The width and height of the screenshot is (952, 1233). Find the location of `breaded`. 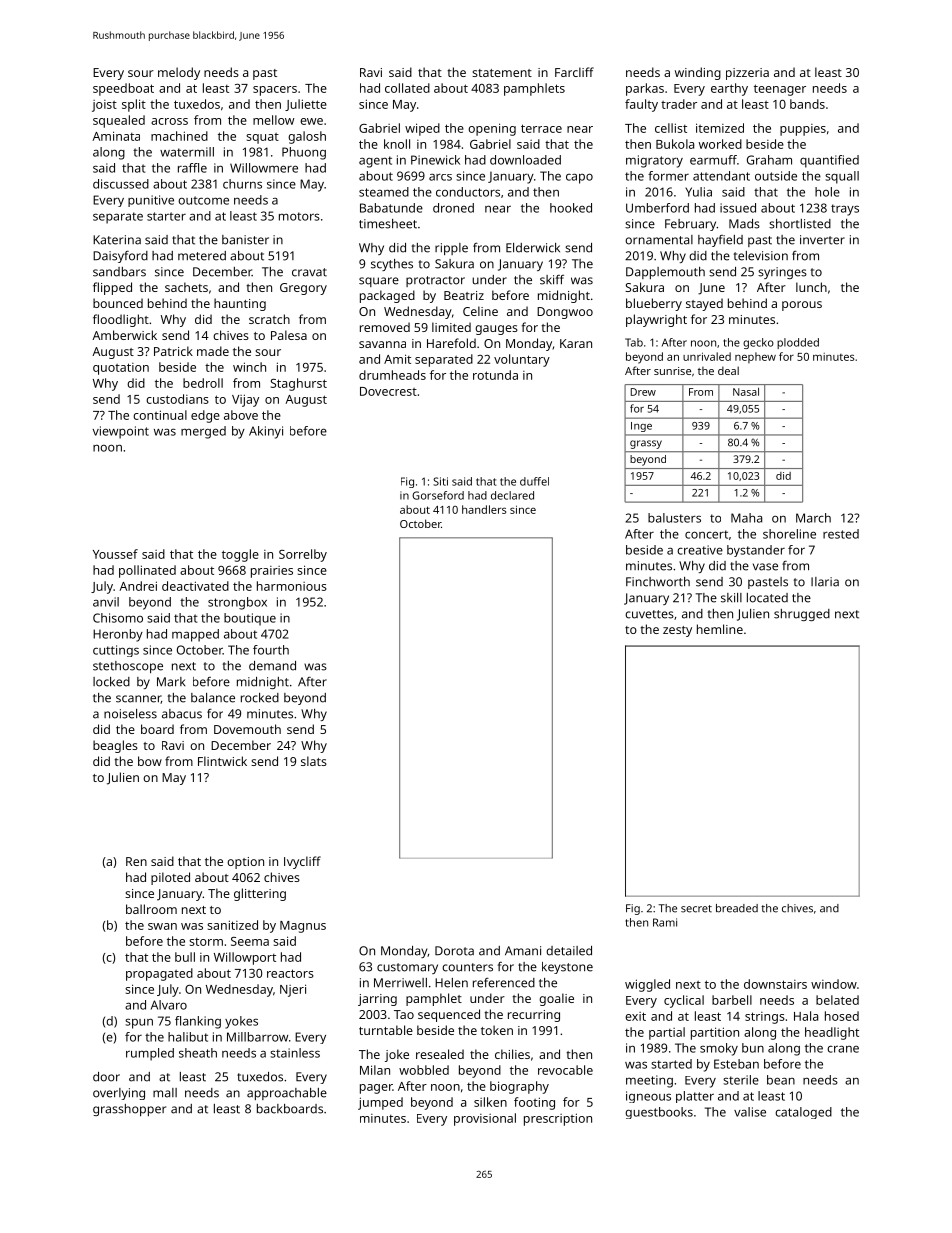

breaded is located at coordinates (737, 908).
